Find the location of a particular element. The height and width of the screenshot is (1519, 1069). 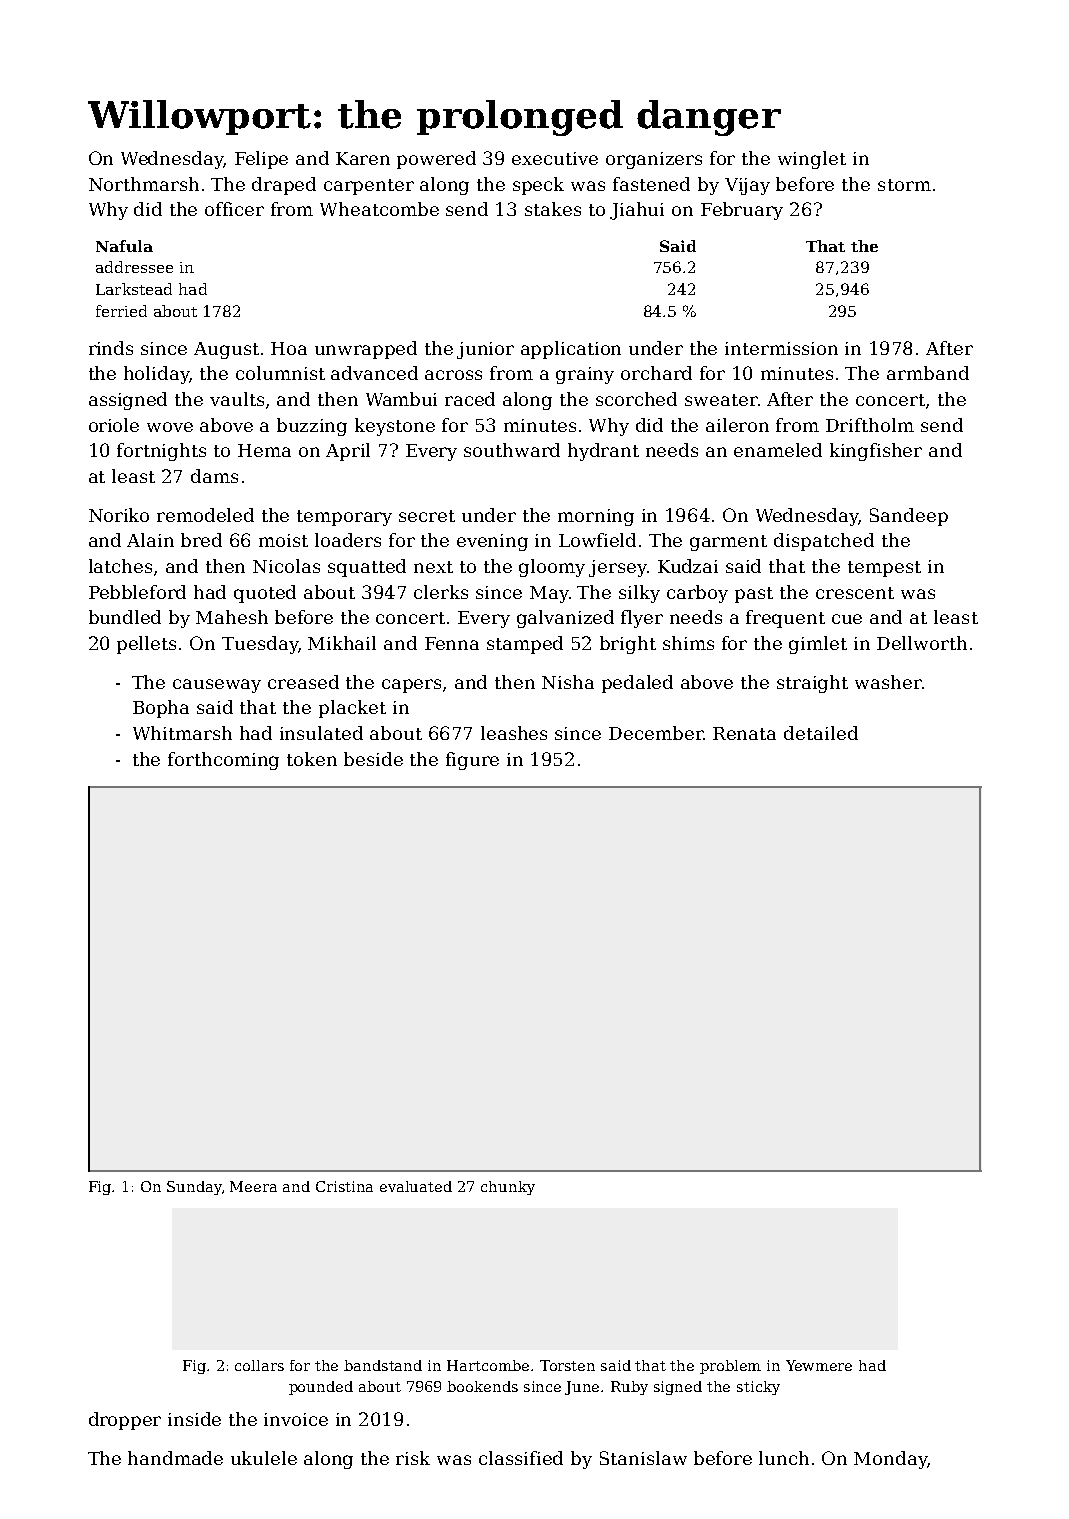

handmade is located at coordinates (175, 1458).
